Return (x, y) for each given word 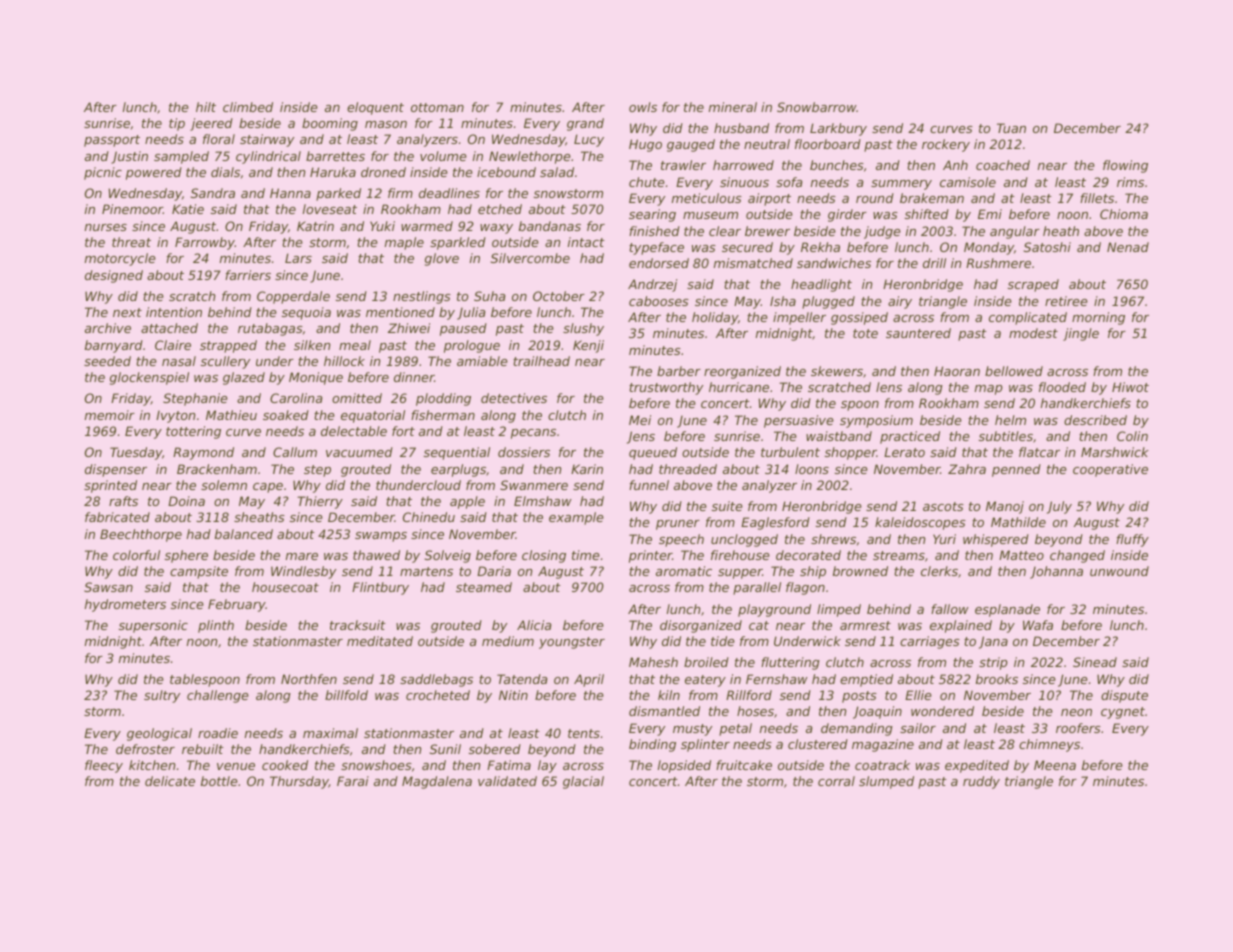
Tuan (1011, 128)
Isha (783, 301)
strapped (228, 346)
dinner (414, 377)
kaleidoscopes (920, 523)
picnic (103, 173)
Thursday (299, 782)
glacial (583, 782)
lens (889, 387)
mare (302, 556)
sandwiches (834, 263)
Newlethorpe (530, 157)
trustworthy (666, 388)
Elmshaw (543, 501)
